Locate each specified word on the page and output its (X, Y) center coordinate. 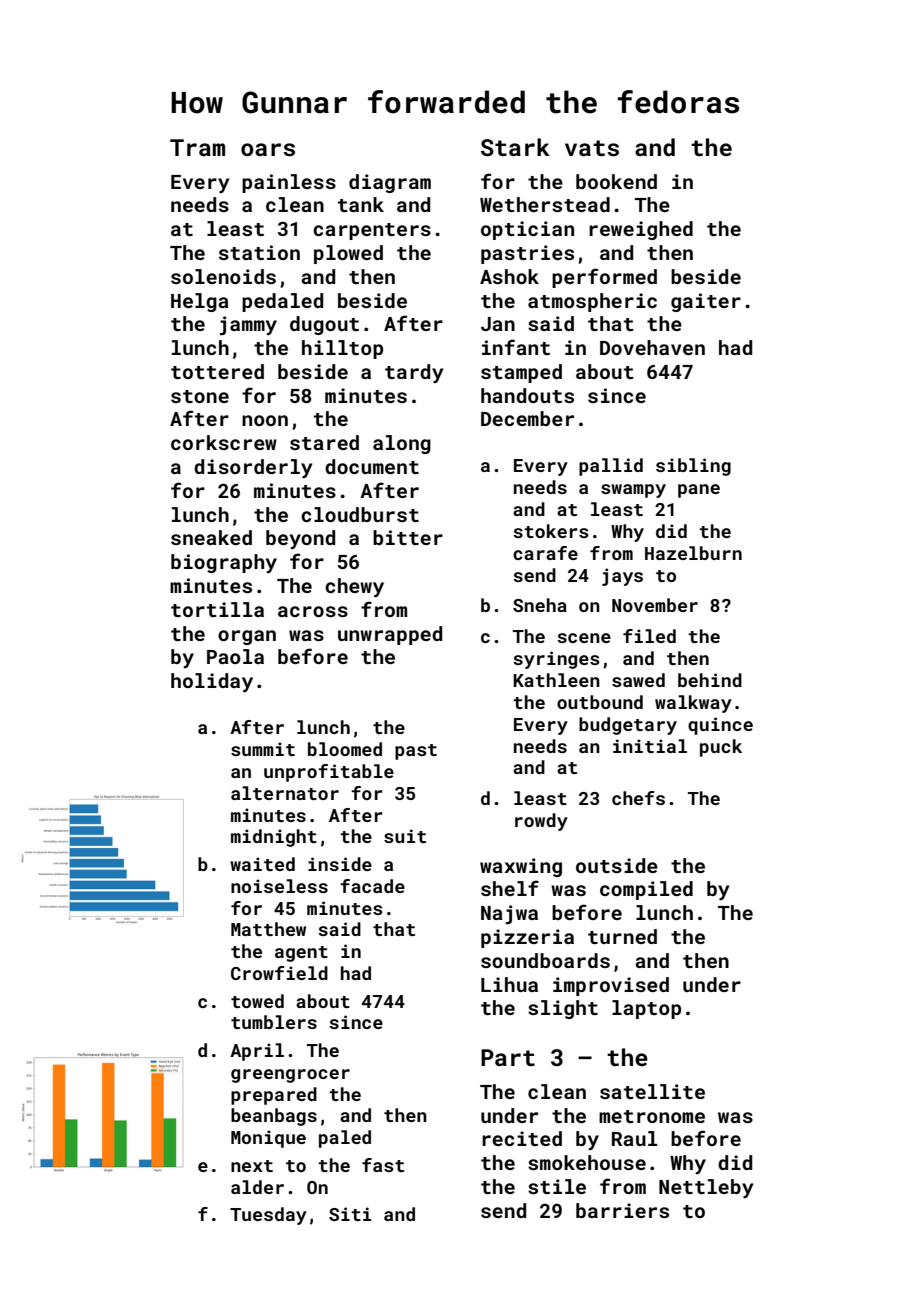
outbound (600, 702)
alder (257, 1187)
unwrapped (390, 635)
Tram (197, 147)
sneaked (211, 537)
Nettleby (706, 1188)
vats (592, 148)
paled (345, 1139)
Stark (515, 147)
